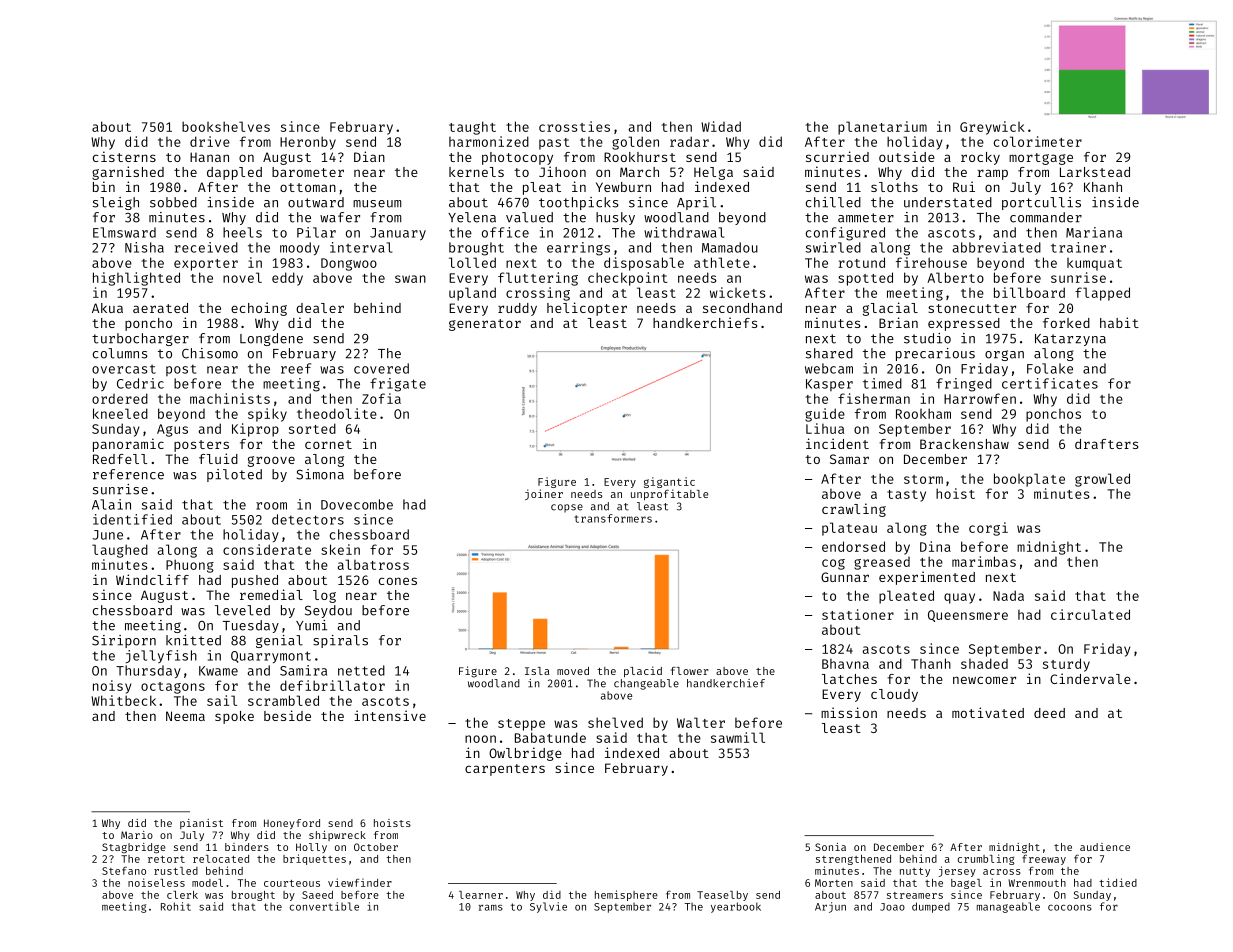 This screenshot has width=1233, height=952. Describe the element at coordinates (1090, 678) in the screenshot. I see `Cindervale` at that location.
